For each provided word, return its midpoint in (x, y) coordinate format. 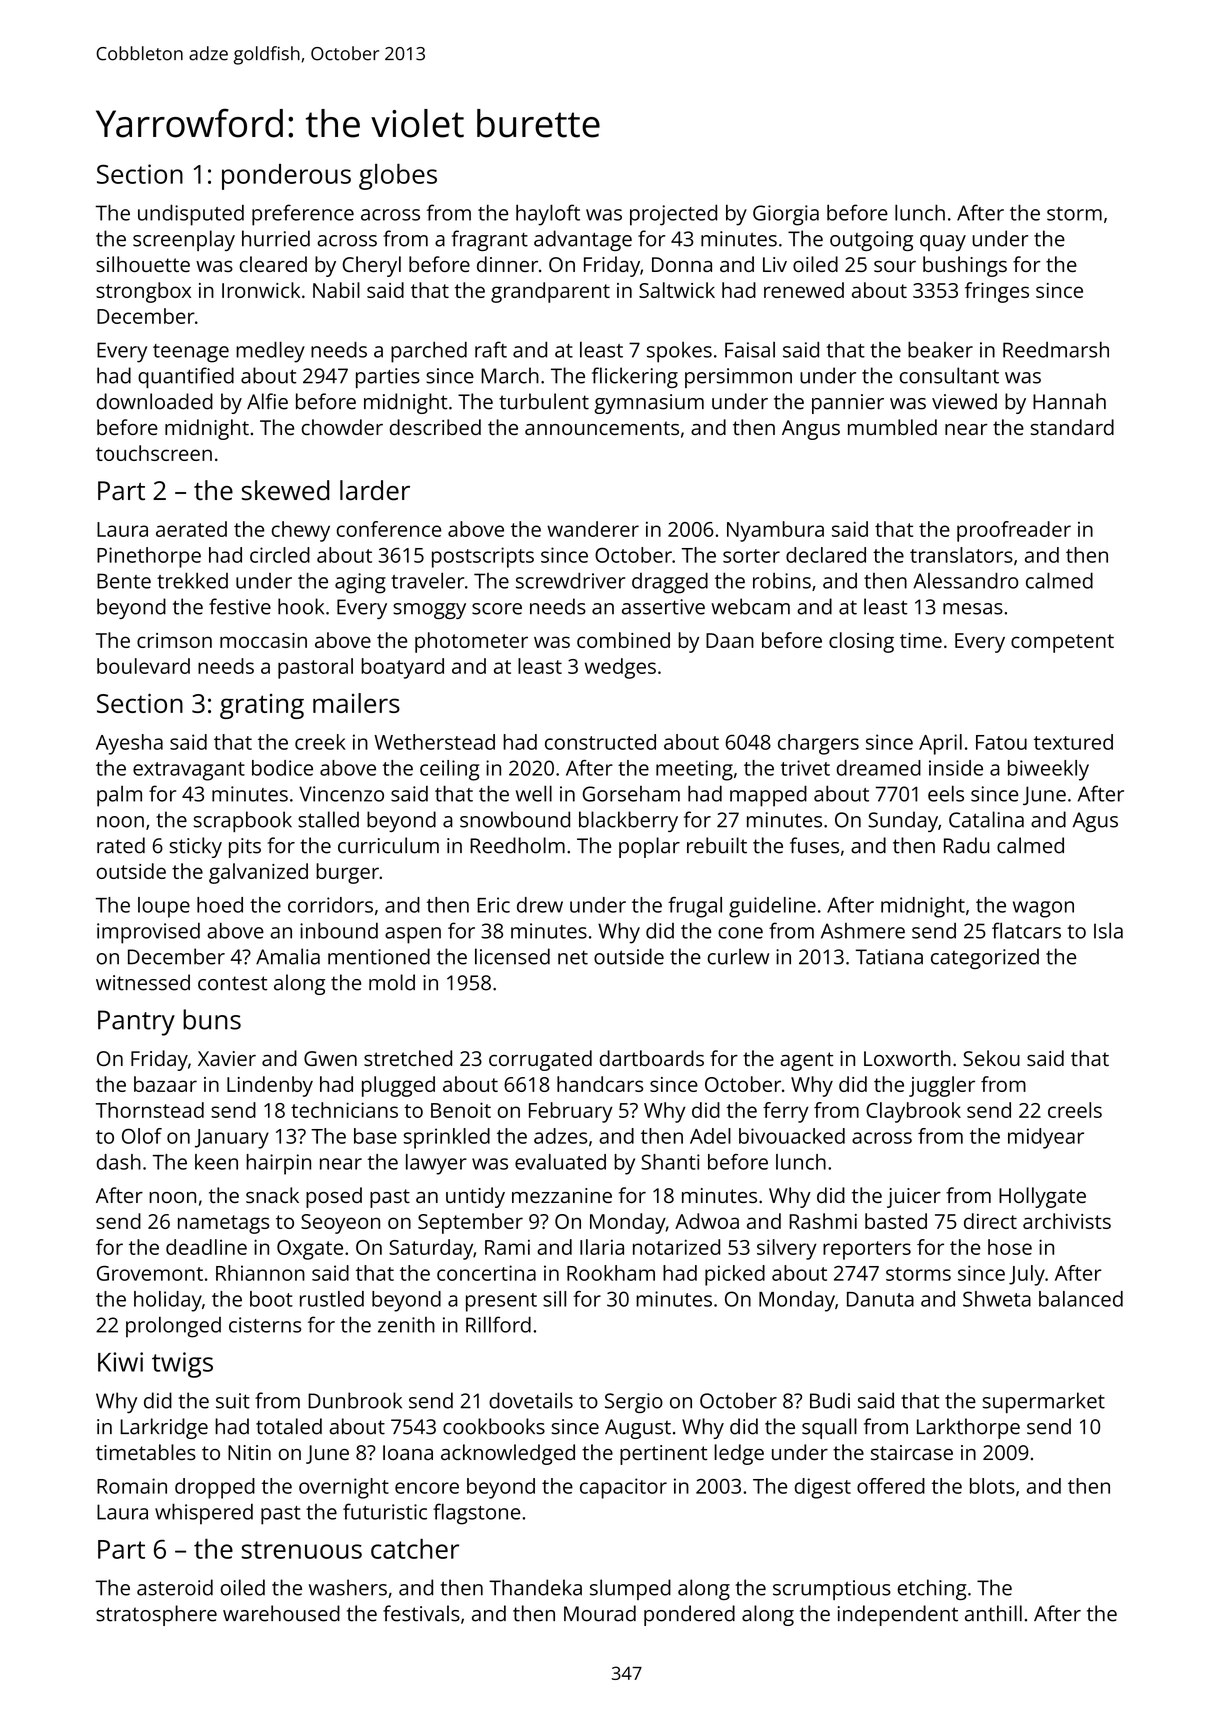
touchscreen (154, 453)
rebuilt (717, 845)
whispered (204, 1514)
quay (943, 243)
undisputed (191, 215)
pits (245, 848)
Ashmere (863, 931)
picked (735, 1275)
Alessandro (965, 580)
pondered (689, 1615)
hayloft (548, 215)
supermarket (1044, 1402)
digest (823, 1488)
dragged (670, 583)
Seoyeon (340, 1224)
